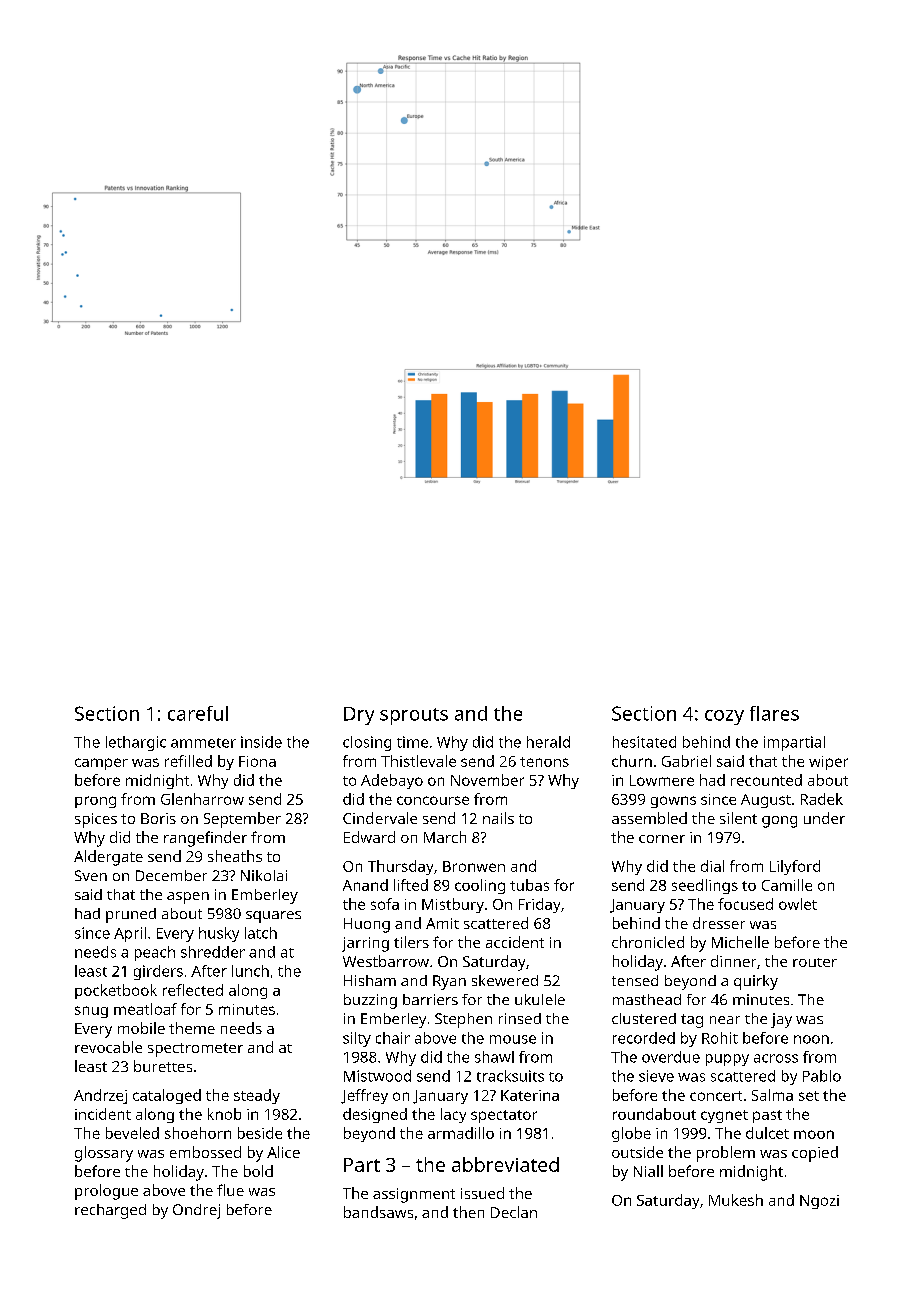 The height and width of the screenshot is (1308, 924). What do you see at coordinates (106, 1192) in the screenshot?
I see `prologue` at bounding box center [106, 1192].
